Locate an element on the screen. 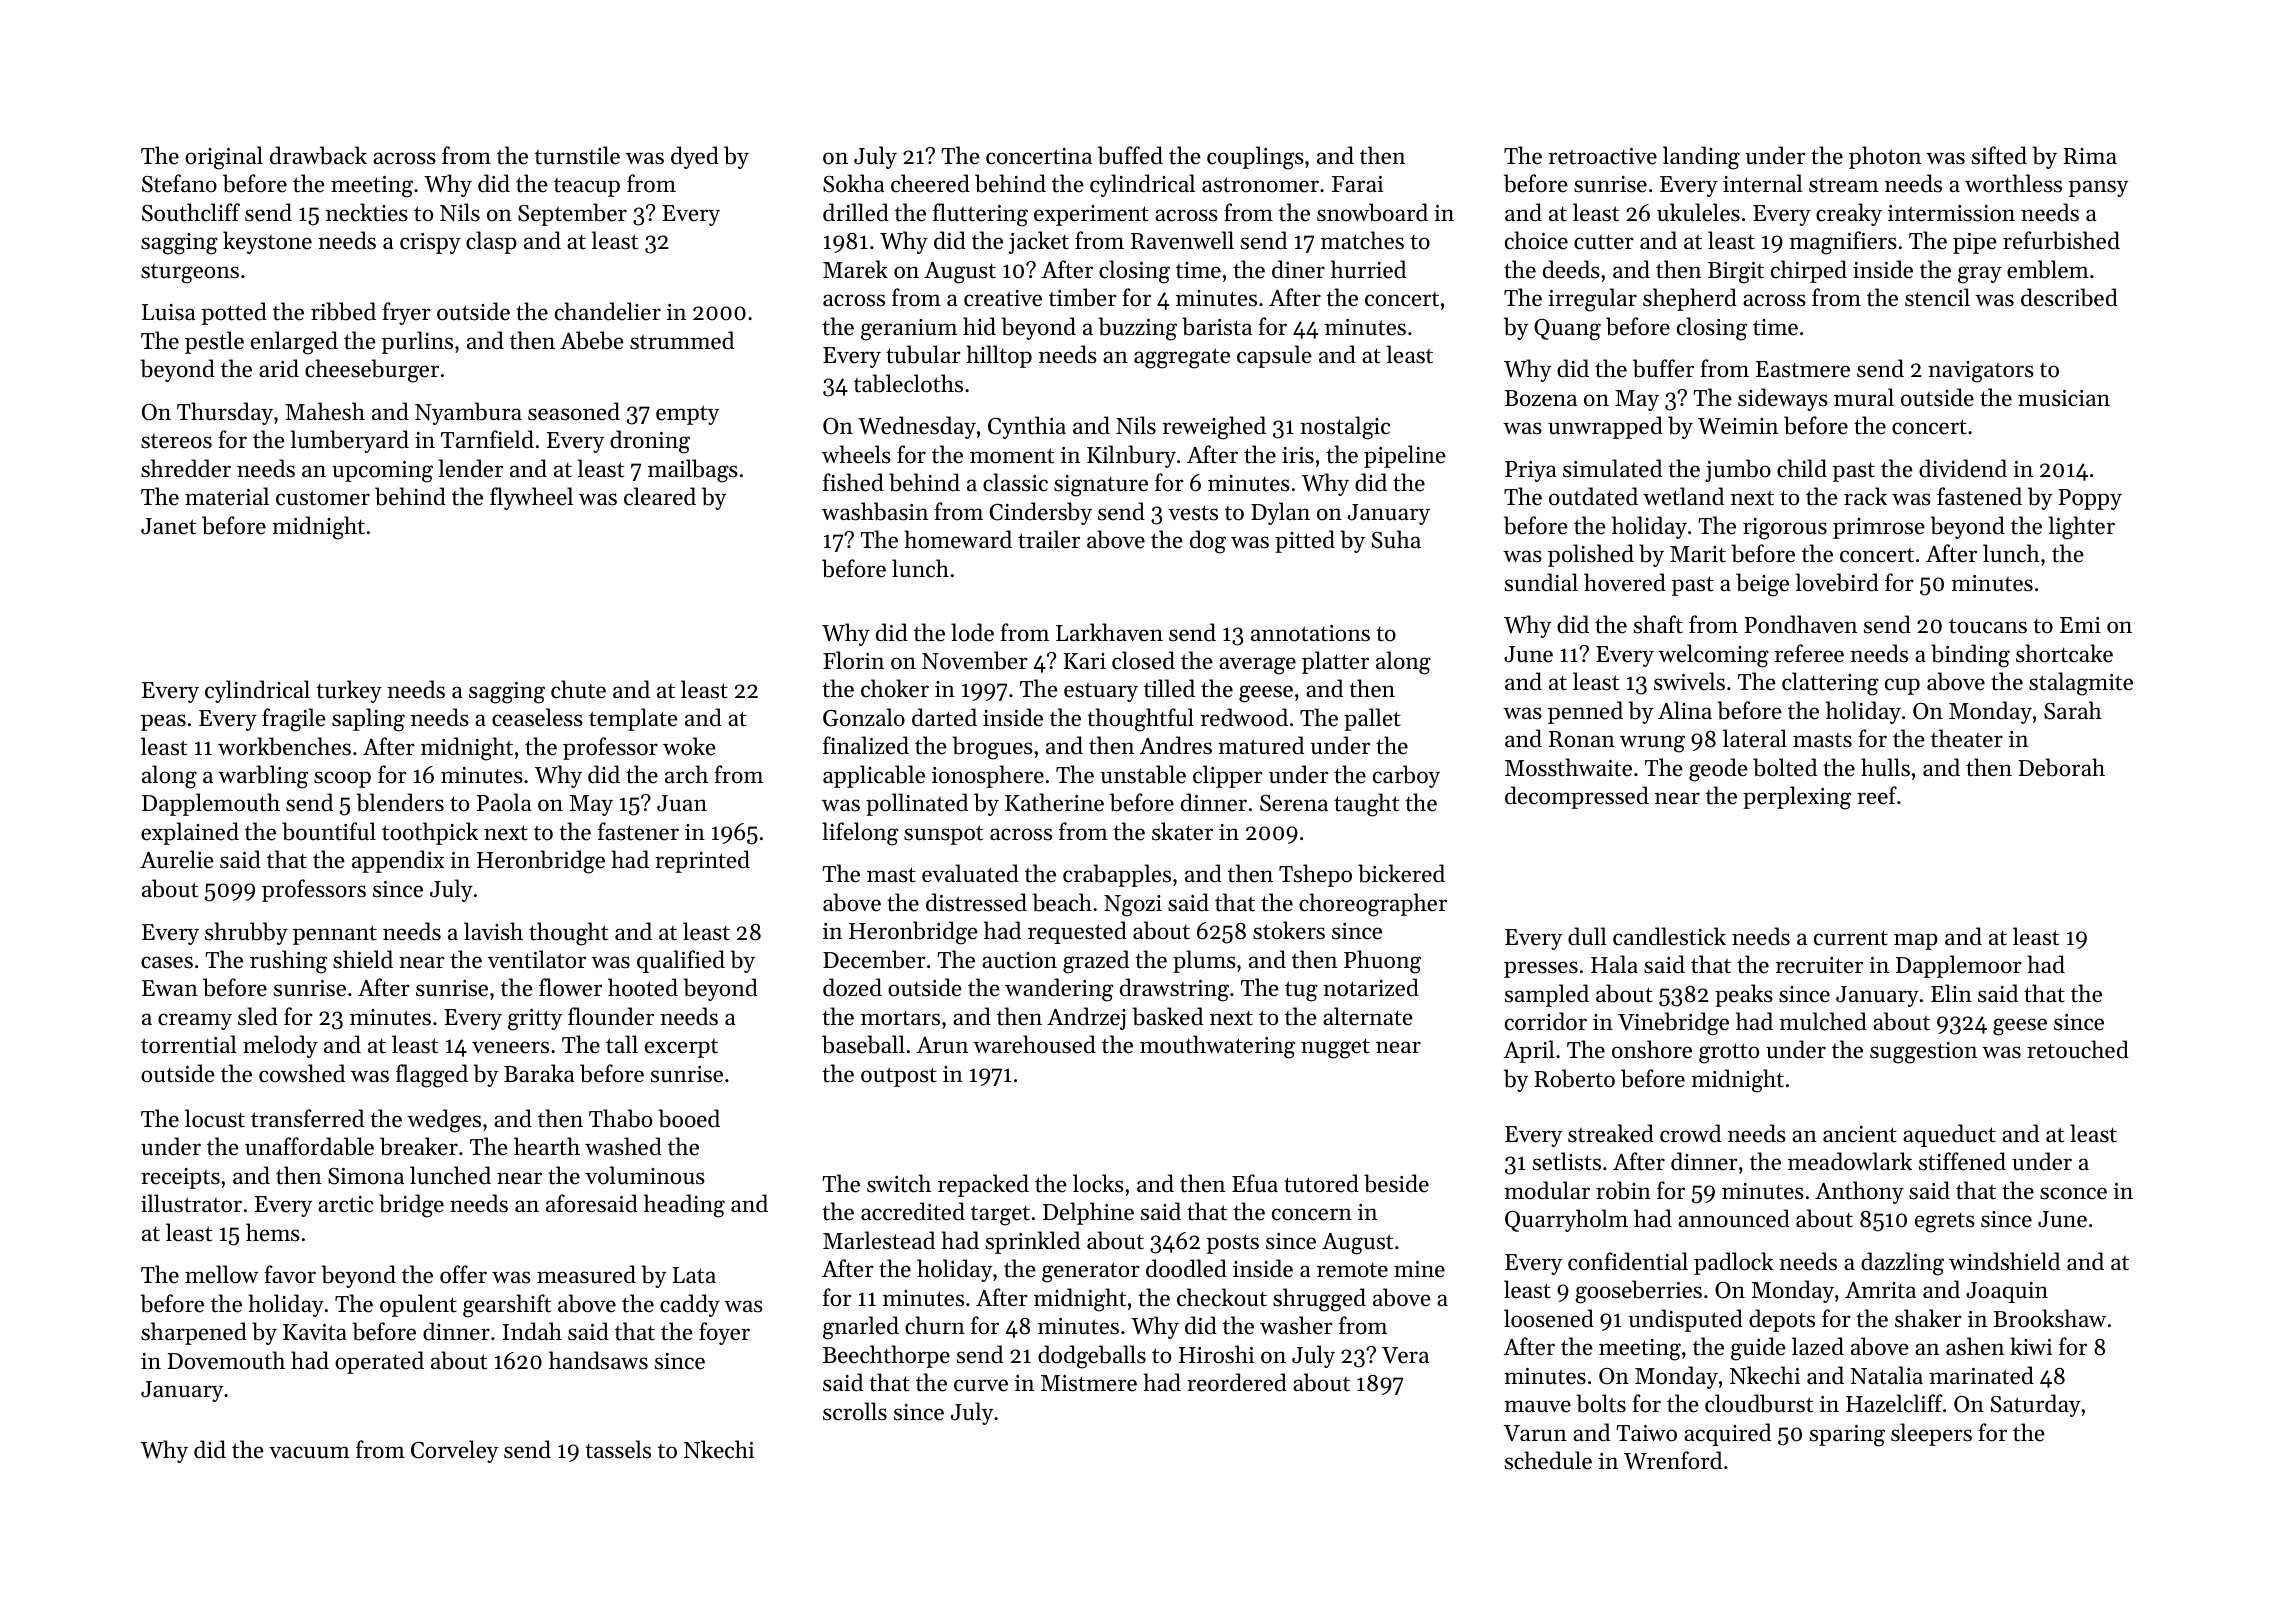  Kari is located at coordinates (1084, 661).
